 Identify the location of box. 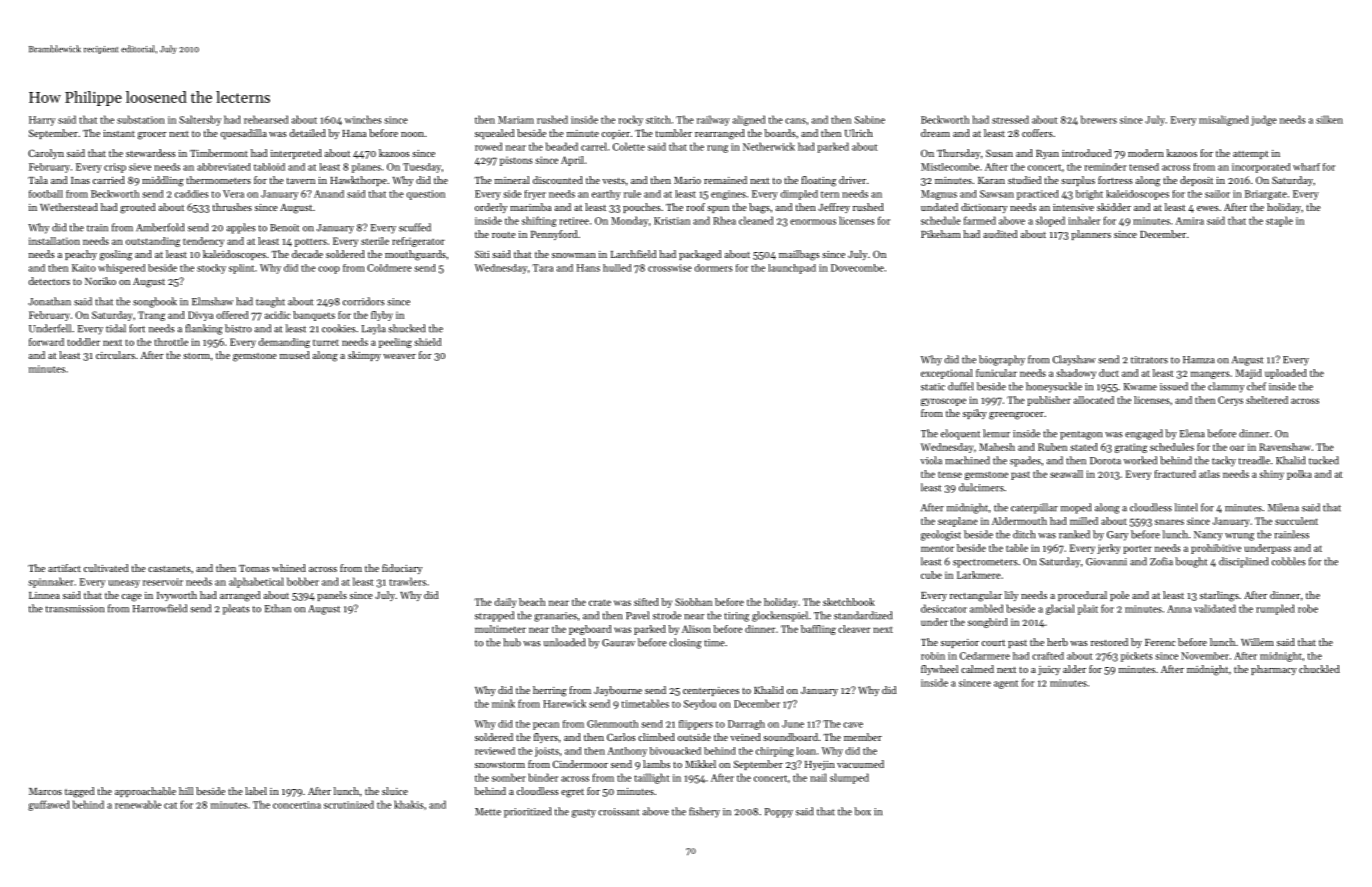
(862, 811).
